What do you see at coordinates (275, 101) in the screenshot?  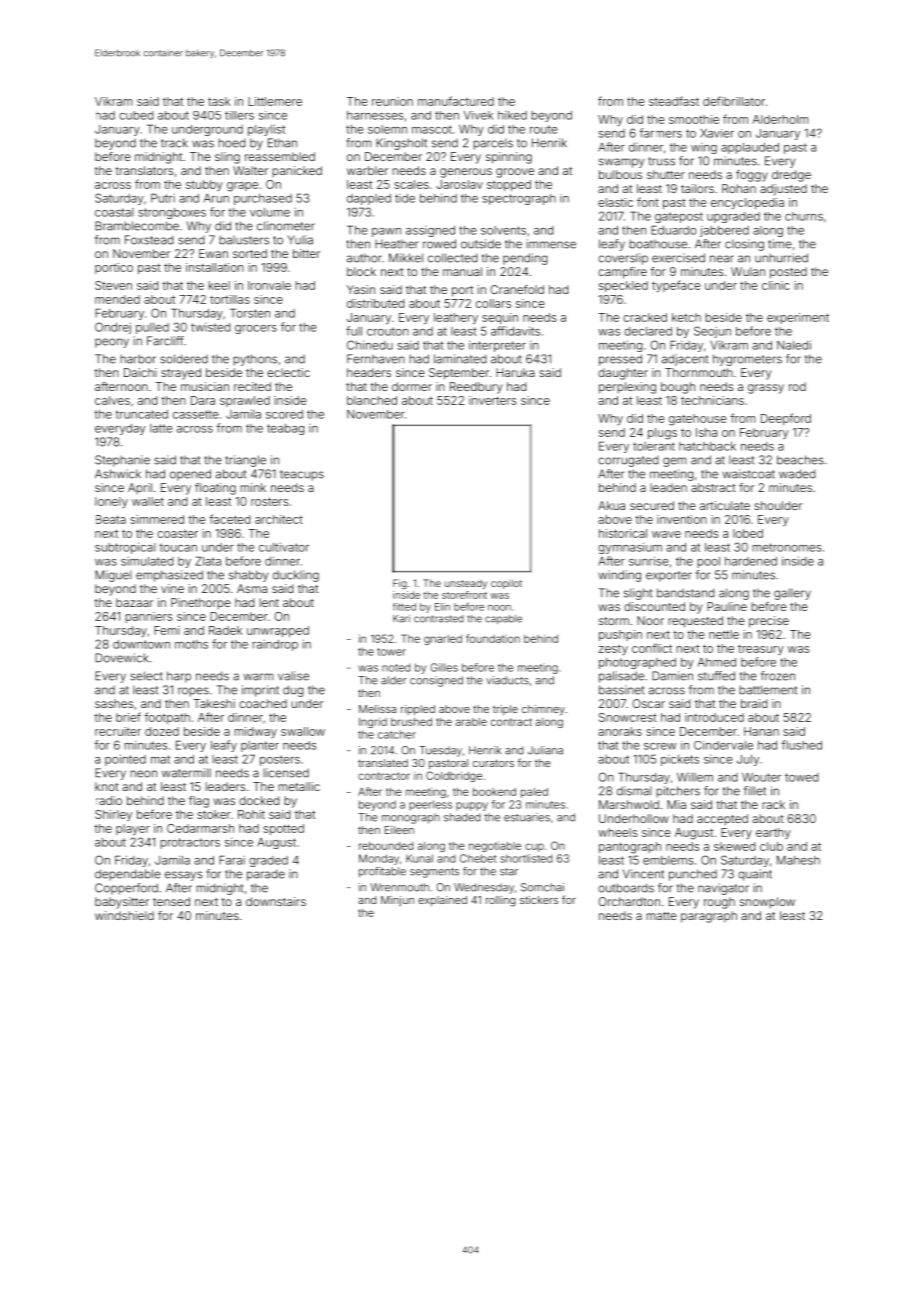 I see `Littlemere` at bounding box center [275, 101].
